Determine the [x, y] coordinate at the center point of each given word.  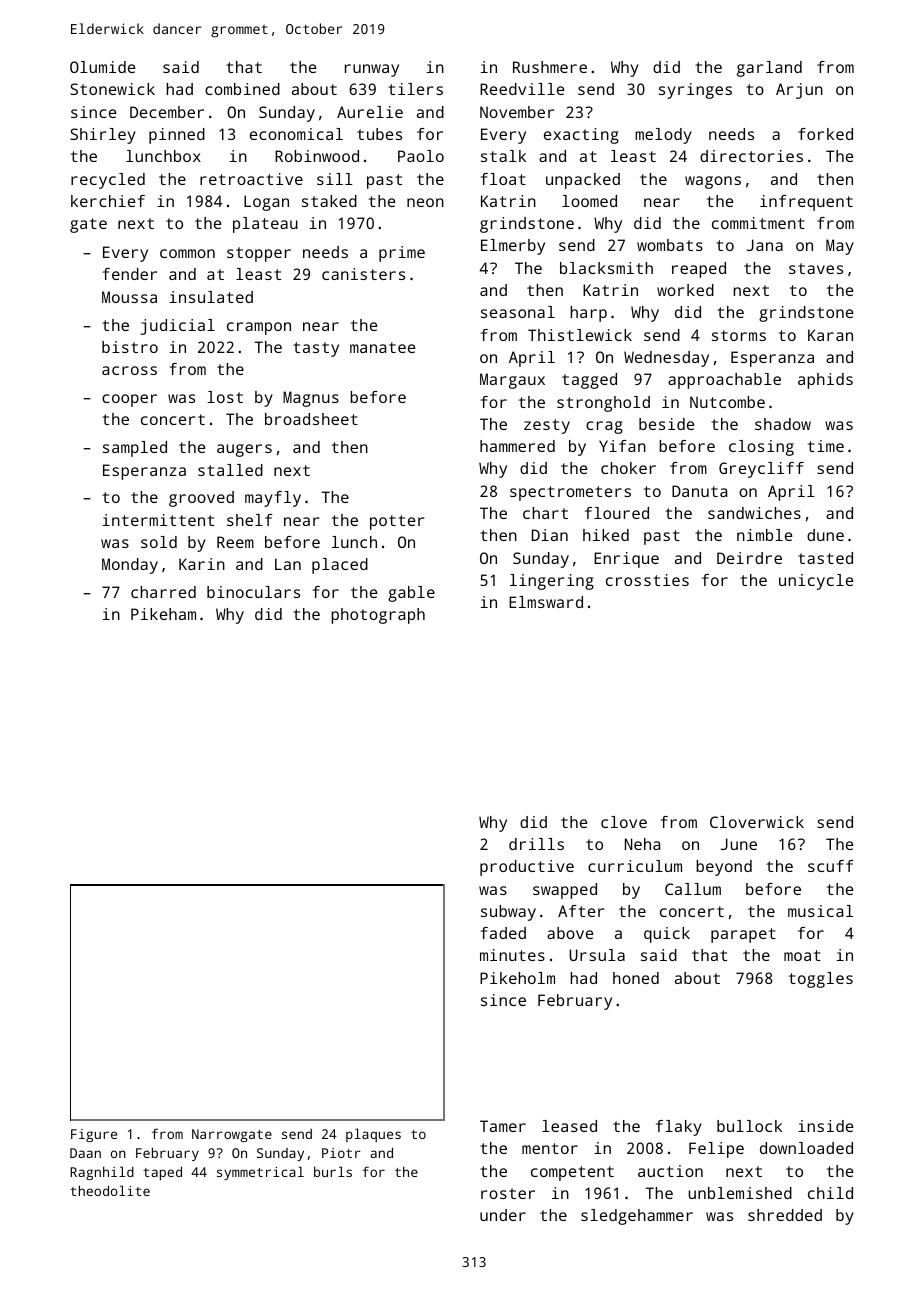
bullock [749, 1126]
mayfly [273, 499]
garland [769, 69]
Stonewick [112, 89]
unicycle [816, 582]
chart [545, 513]
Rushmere [550, 67]
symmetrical [260, 1173]
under [503, 1215]
